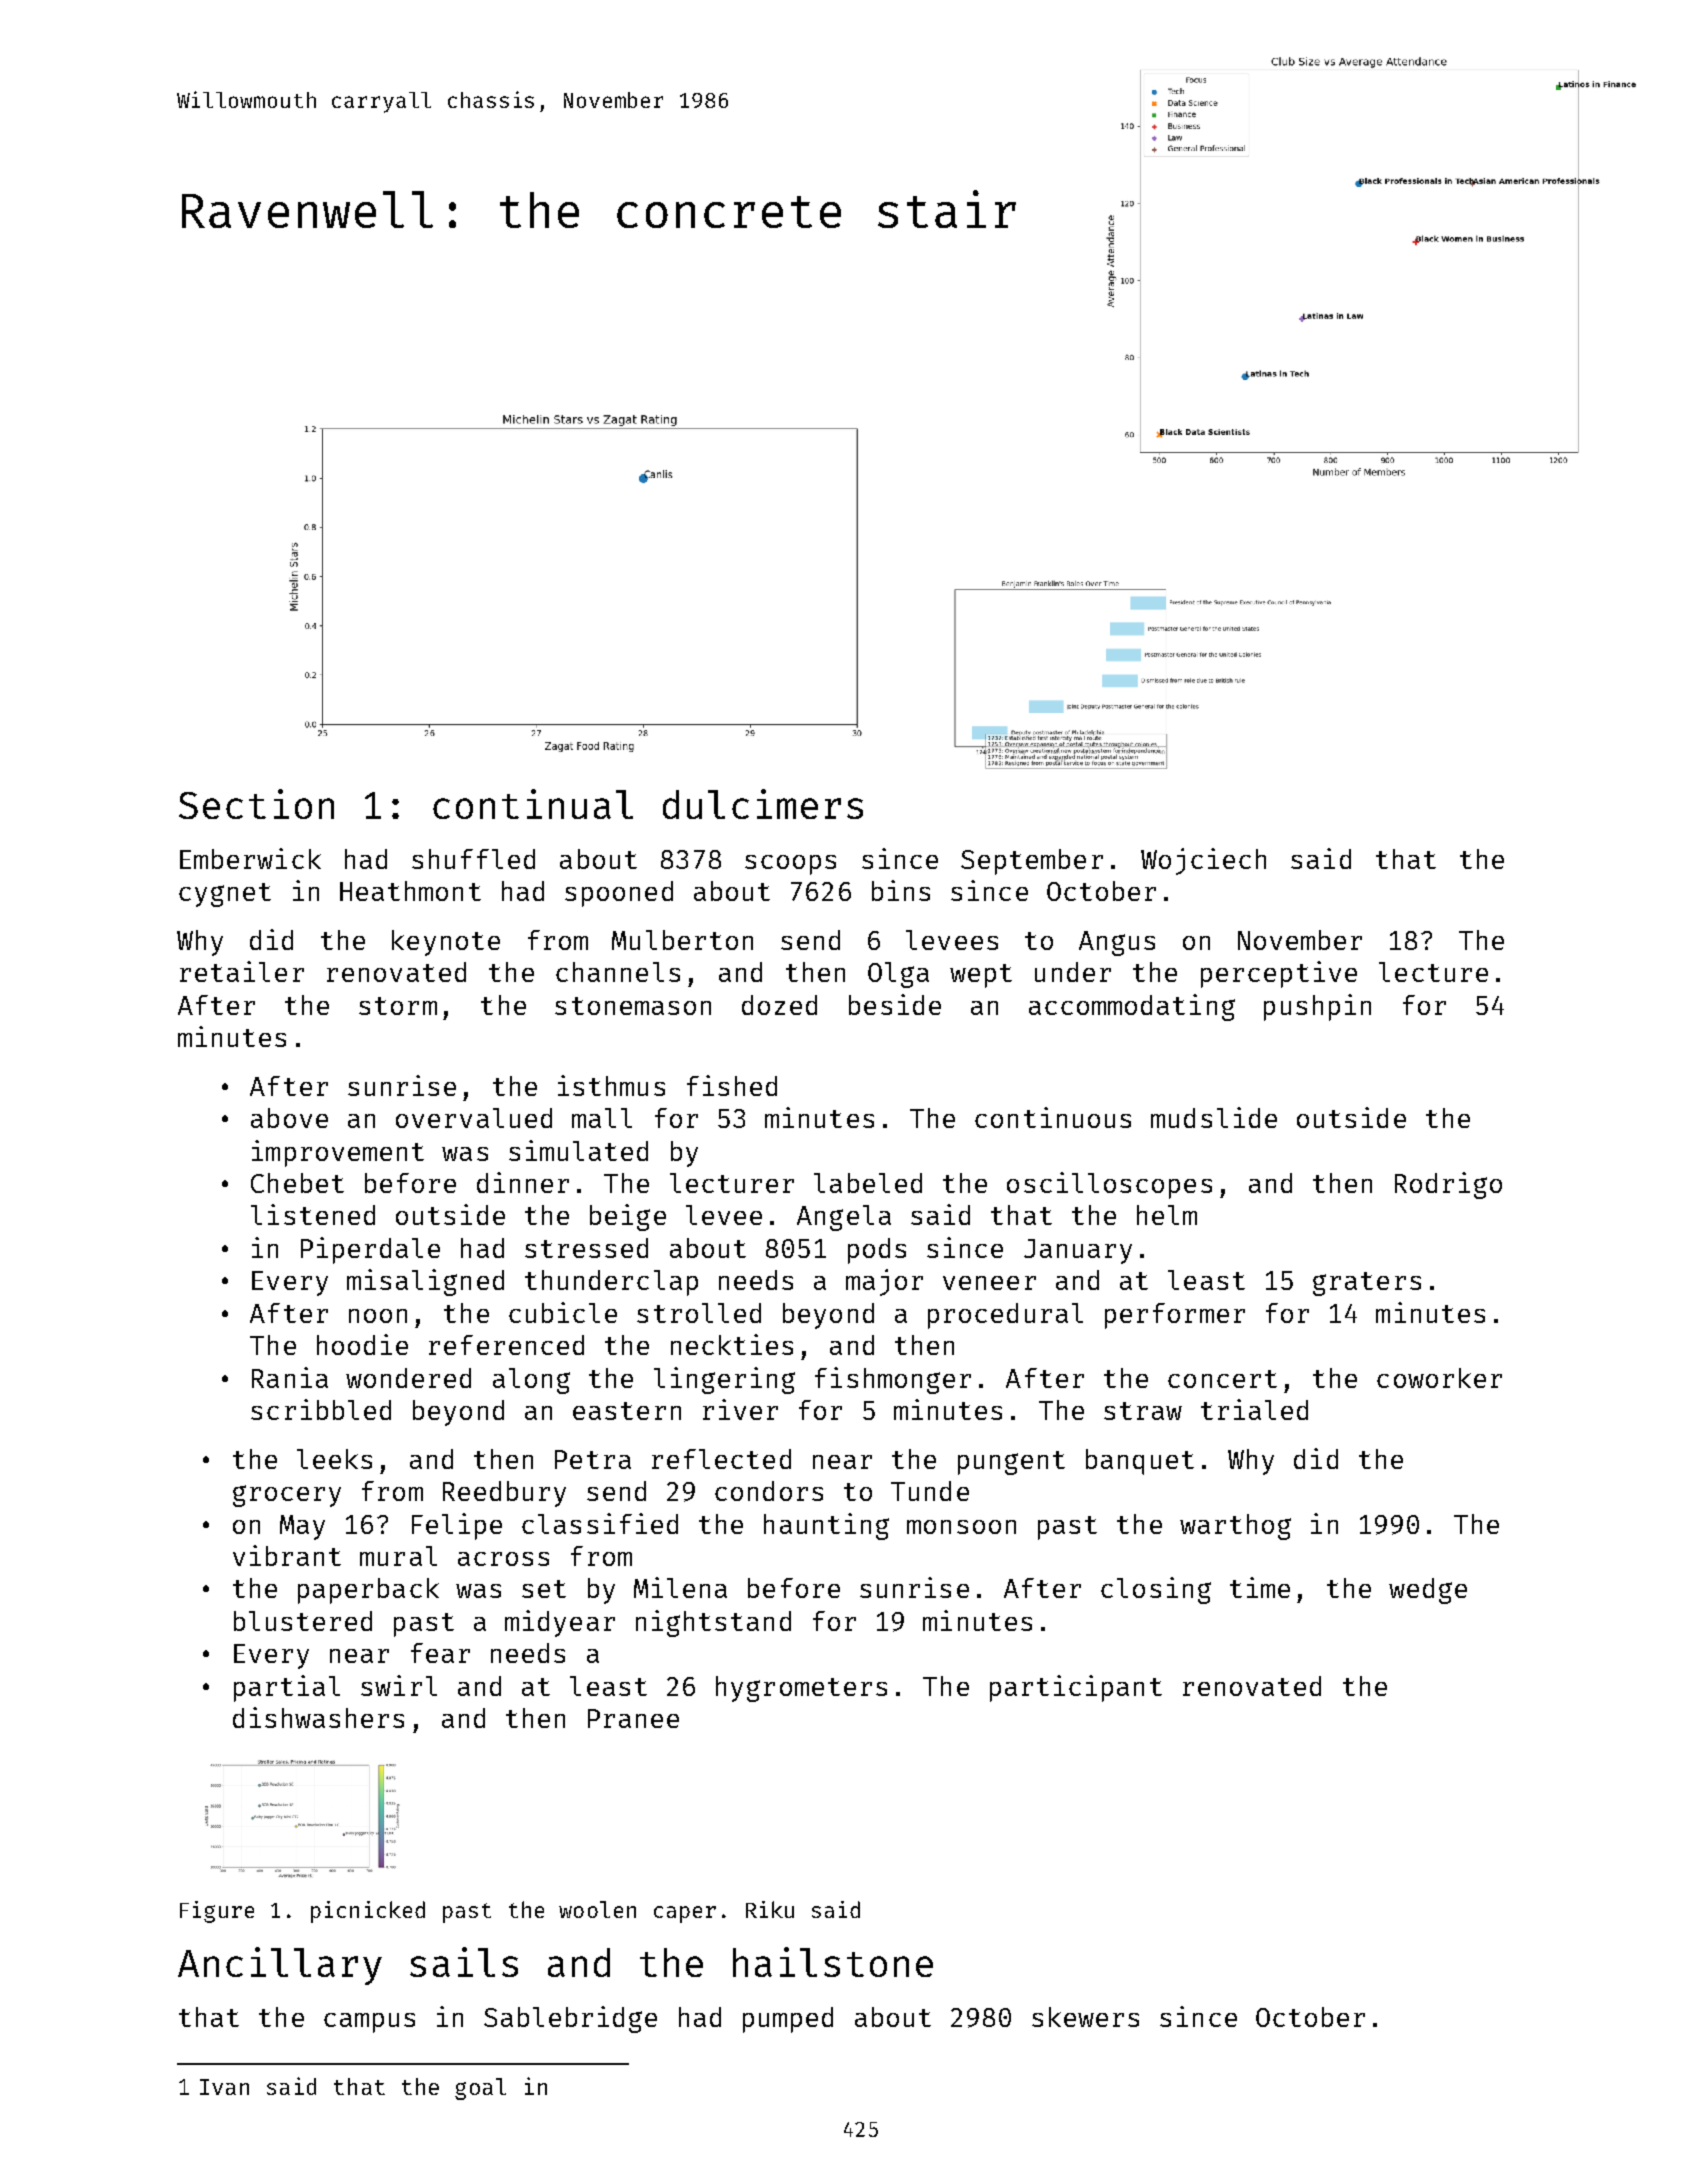 The image size is (1683, 2178). Describe the element at coordinates (256, 804) in the page. I see `Section` at that location.
